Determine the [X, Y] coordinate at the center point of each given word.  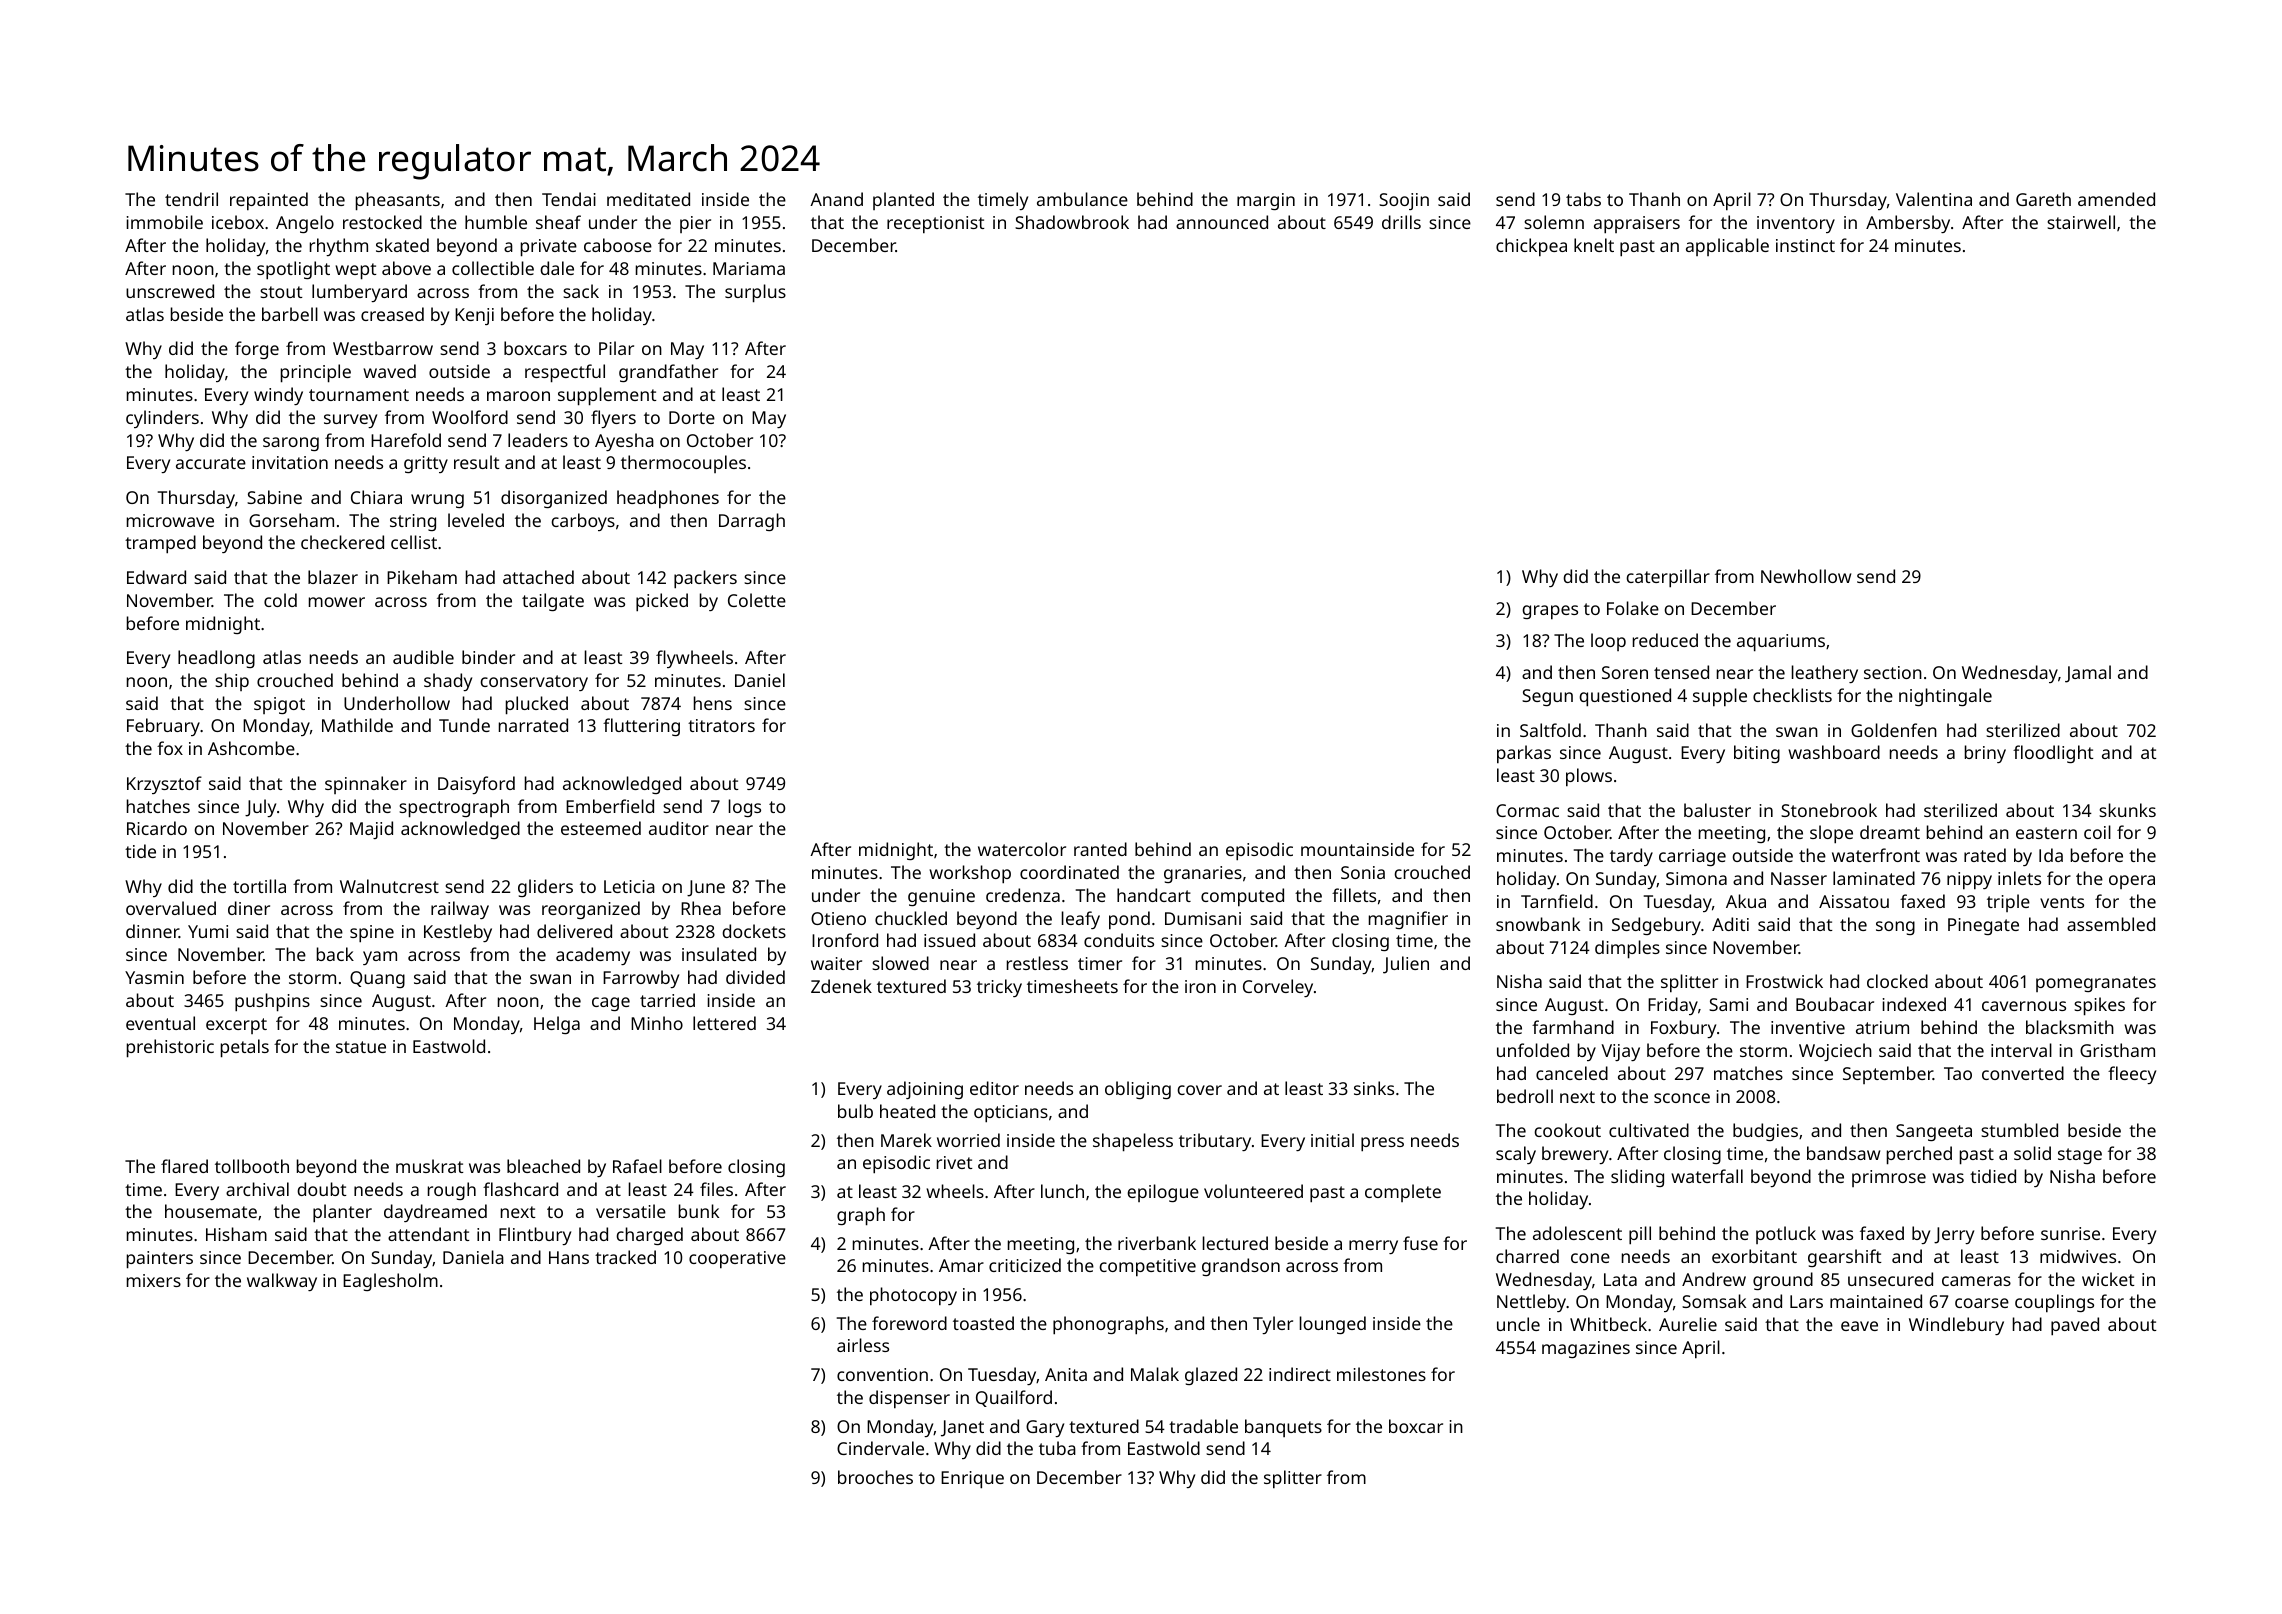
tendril [191, 199]
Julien [1406, 965]
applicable [1727, 247]
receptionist [935, 224]
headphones [668, 499]
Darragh [752, 522]
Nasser [1799, 878]
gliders [545, 888]
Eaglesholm [390, 1282]
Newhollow [1806, 576]
